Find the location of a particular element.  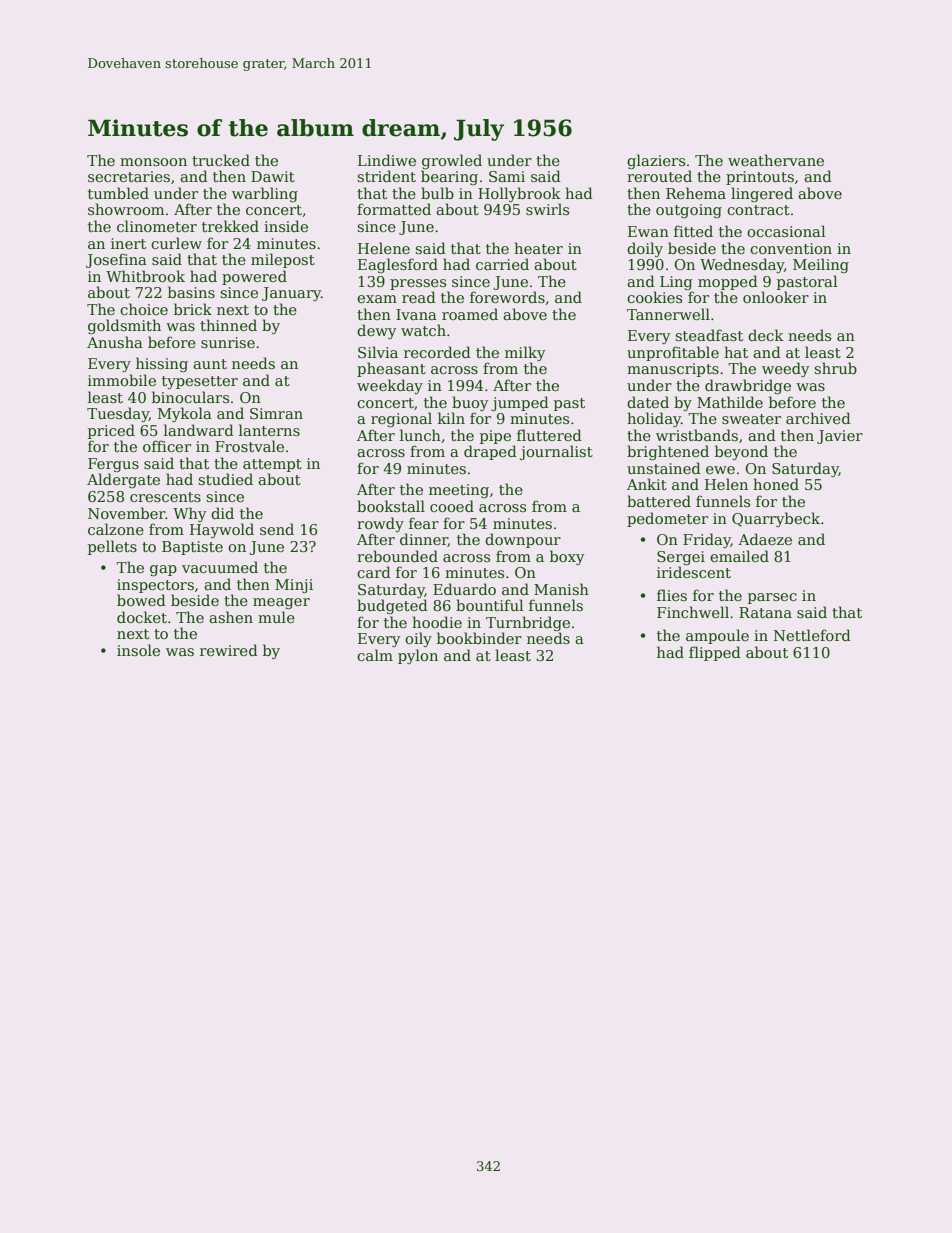

thinned is located at coordinates (228, 325).
